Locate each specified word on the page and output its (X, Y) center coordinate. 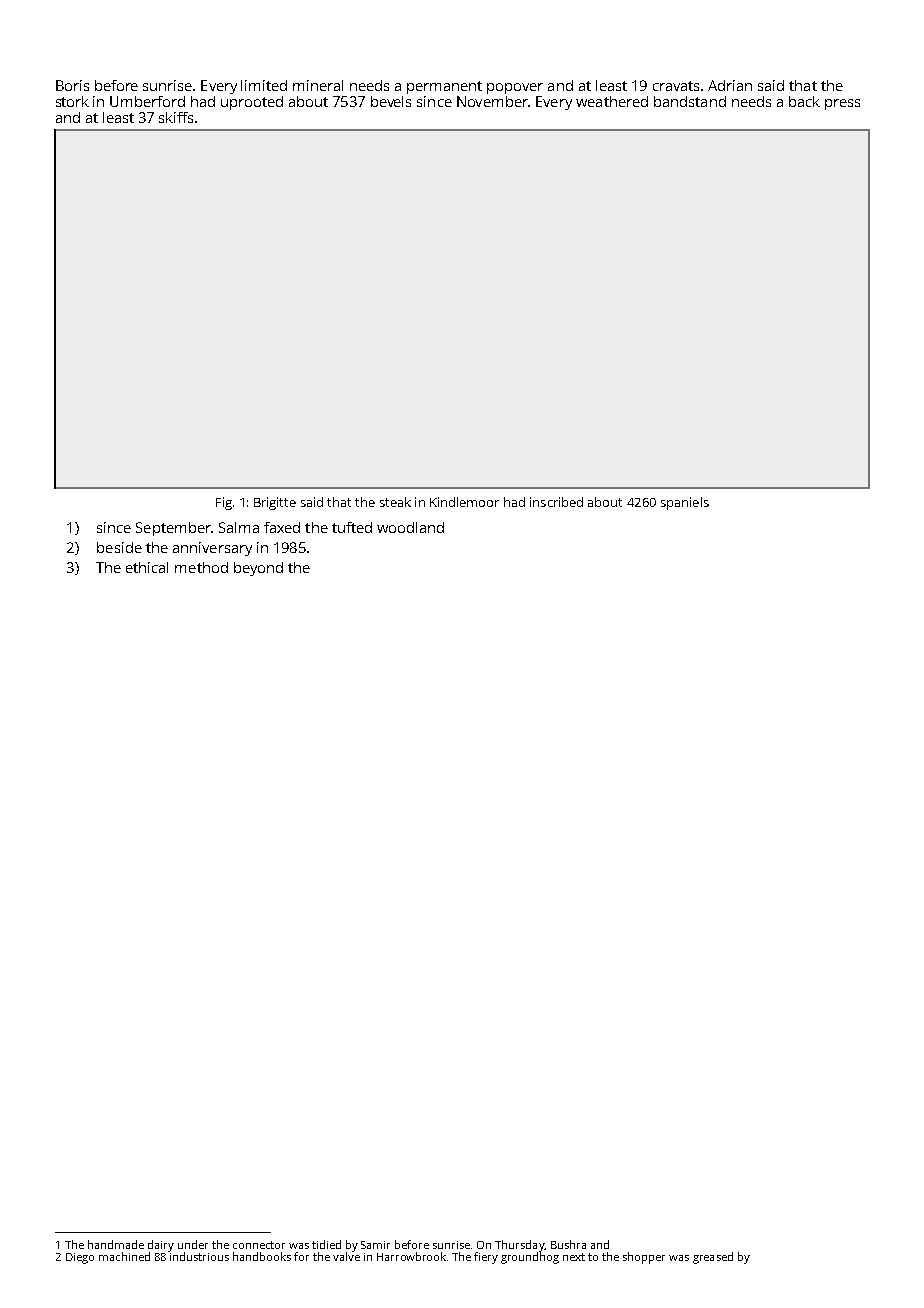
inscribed (556, 502)
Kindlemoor (464, 502)
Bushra (568, 1244)
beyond (258, 569)
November (492, 101)
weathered (612, 101)
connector (259, 1245)
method (201, 567)
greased (713, 1258)
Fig (224, 503)
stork (72, 101)
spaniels (685, 503)
